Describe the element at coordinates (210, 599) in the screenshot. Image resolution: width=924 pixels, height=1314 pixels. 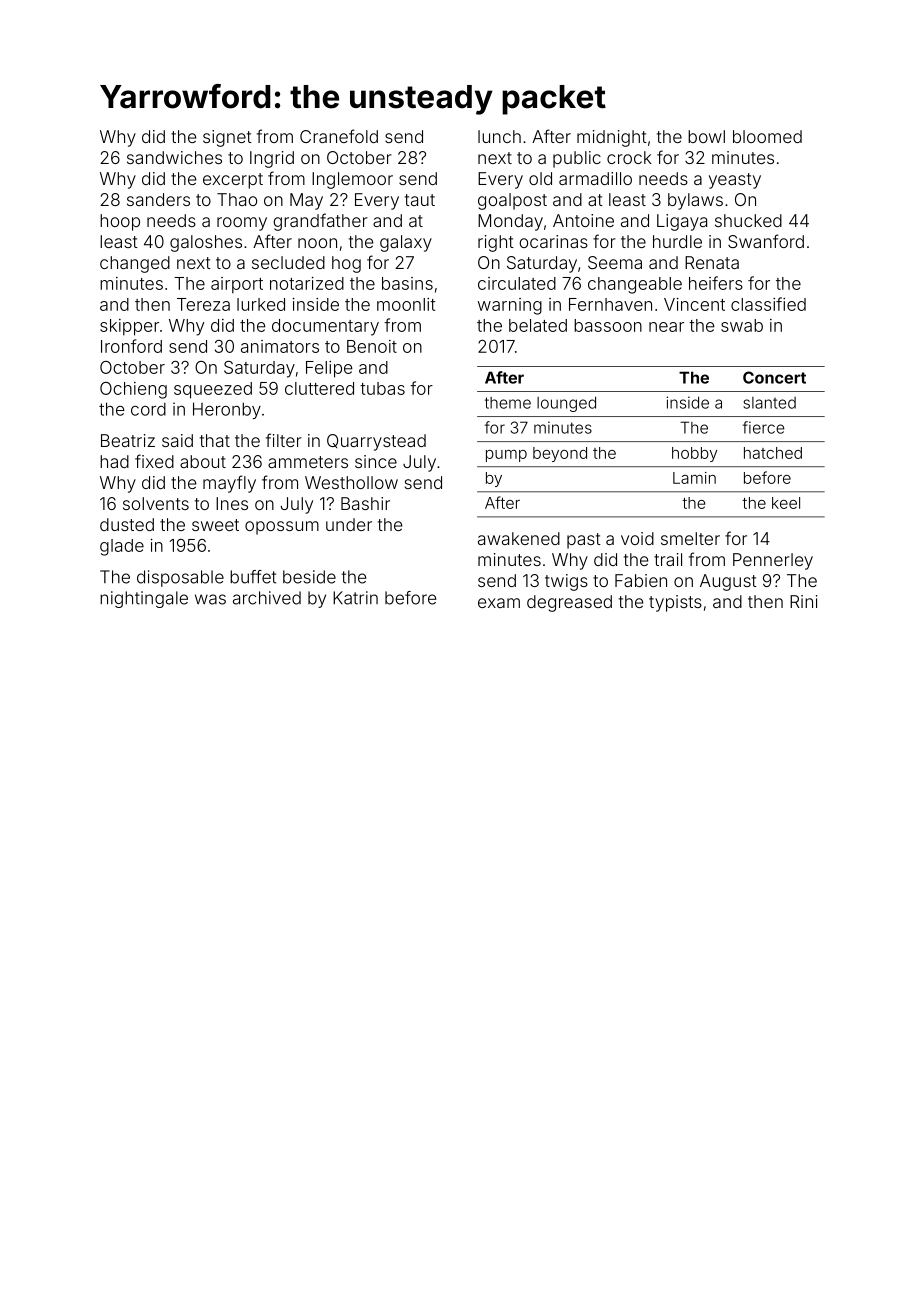
I see `was` at that location.
